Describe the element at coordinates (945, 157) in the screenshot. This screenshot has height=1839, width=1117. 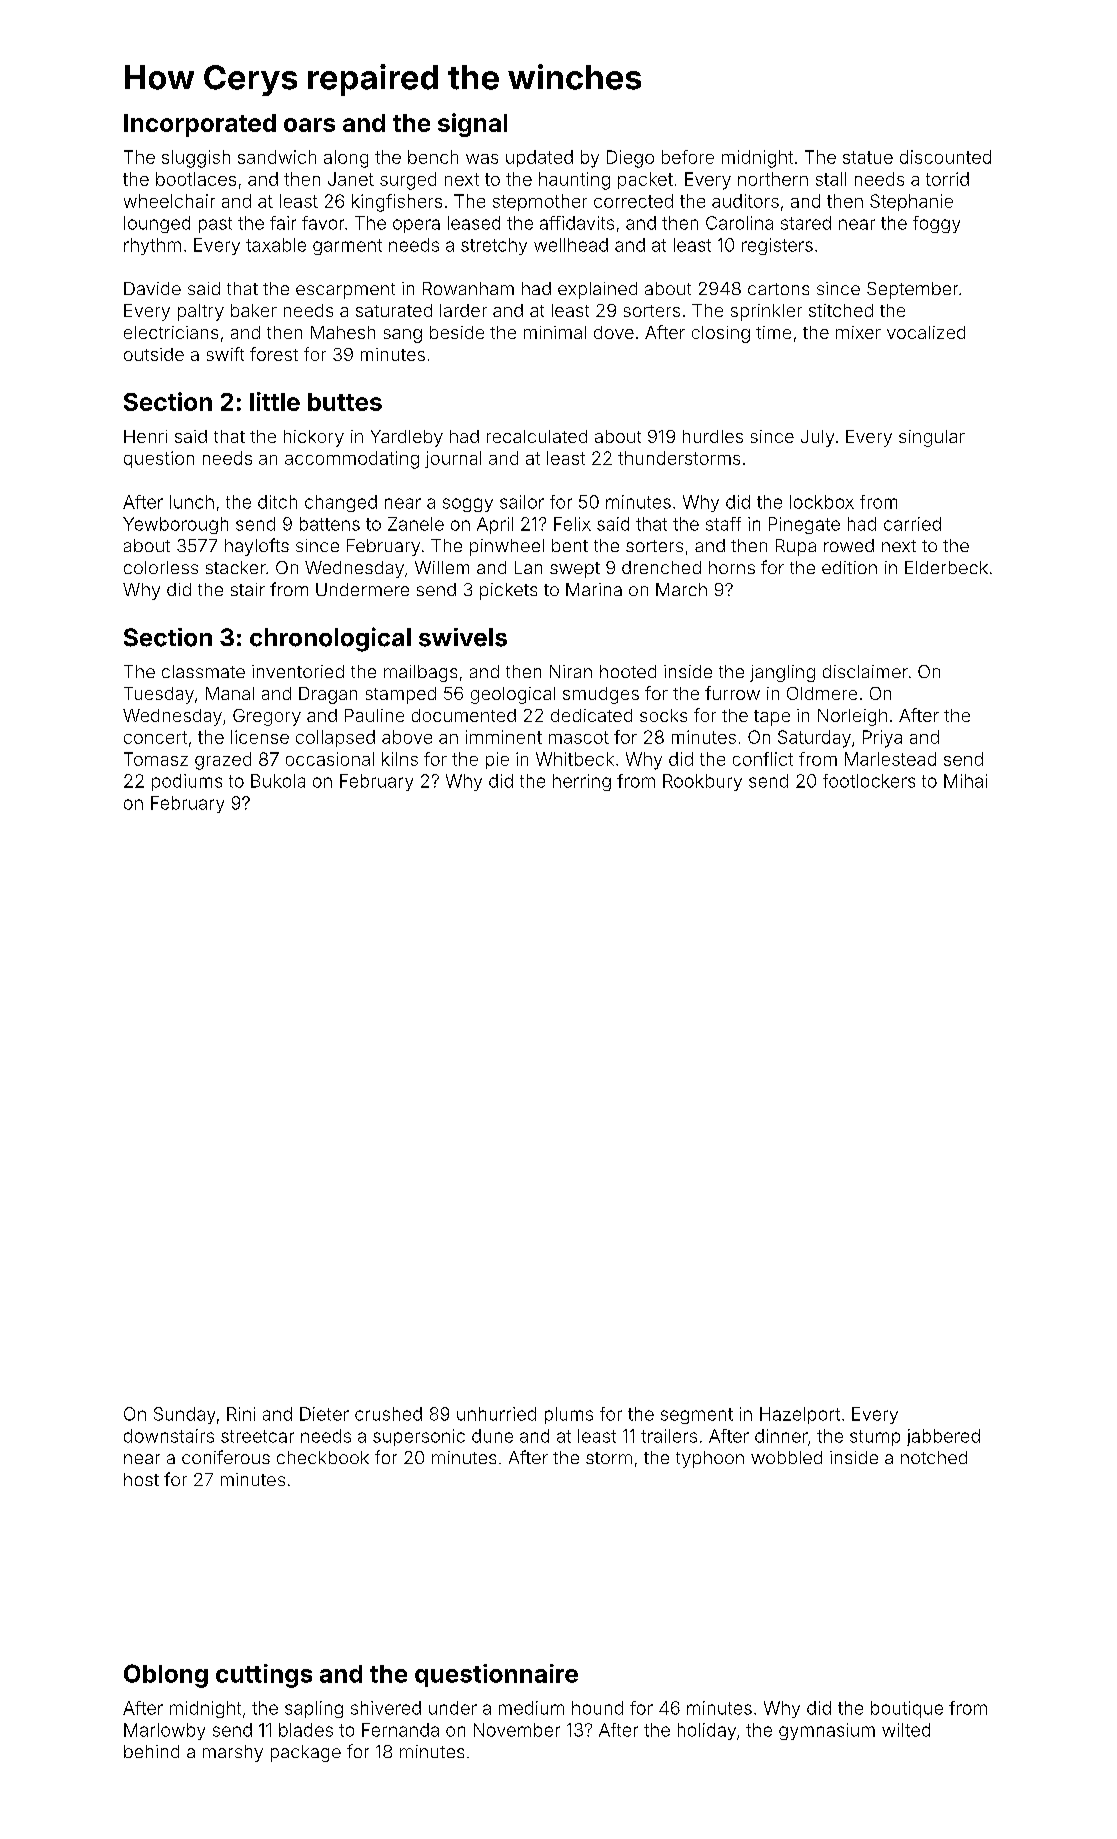
I see `discounted` at that location.
